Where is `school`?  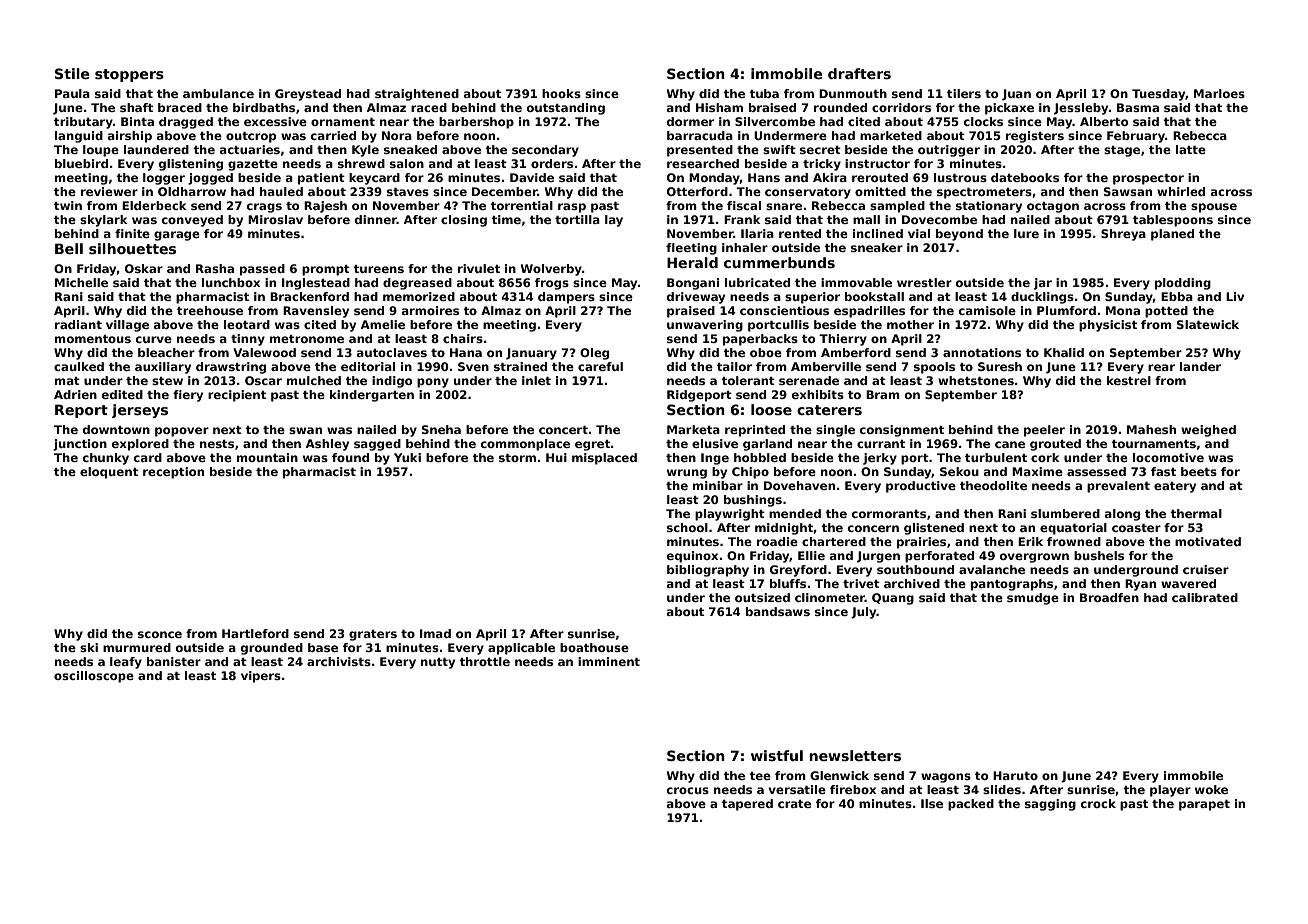
school is located at coordinates (687, 527).
